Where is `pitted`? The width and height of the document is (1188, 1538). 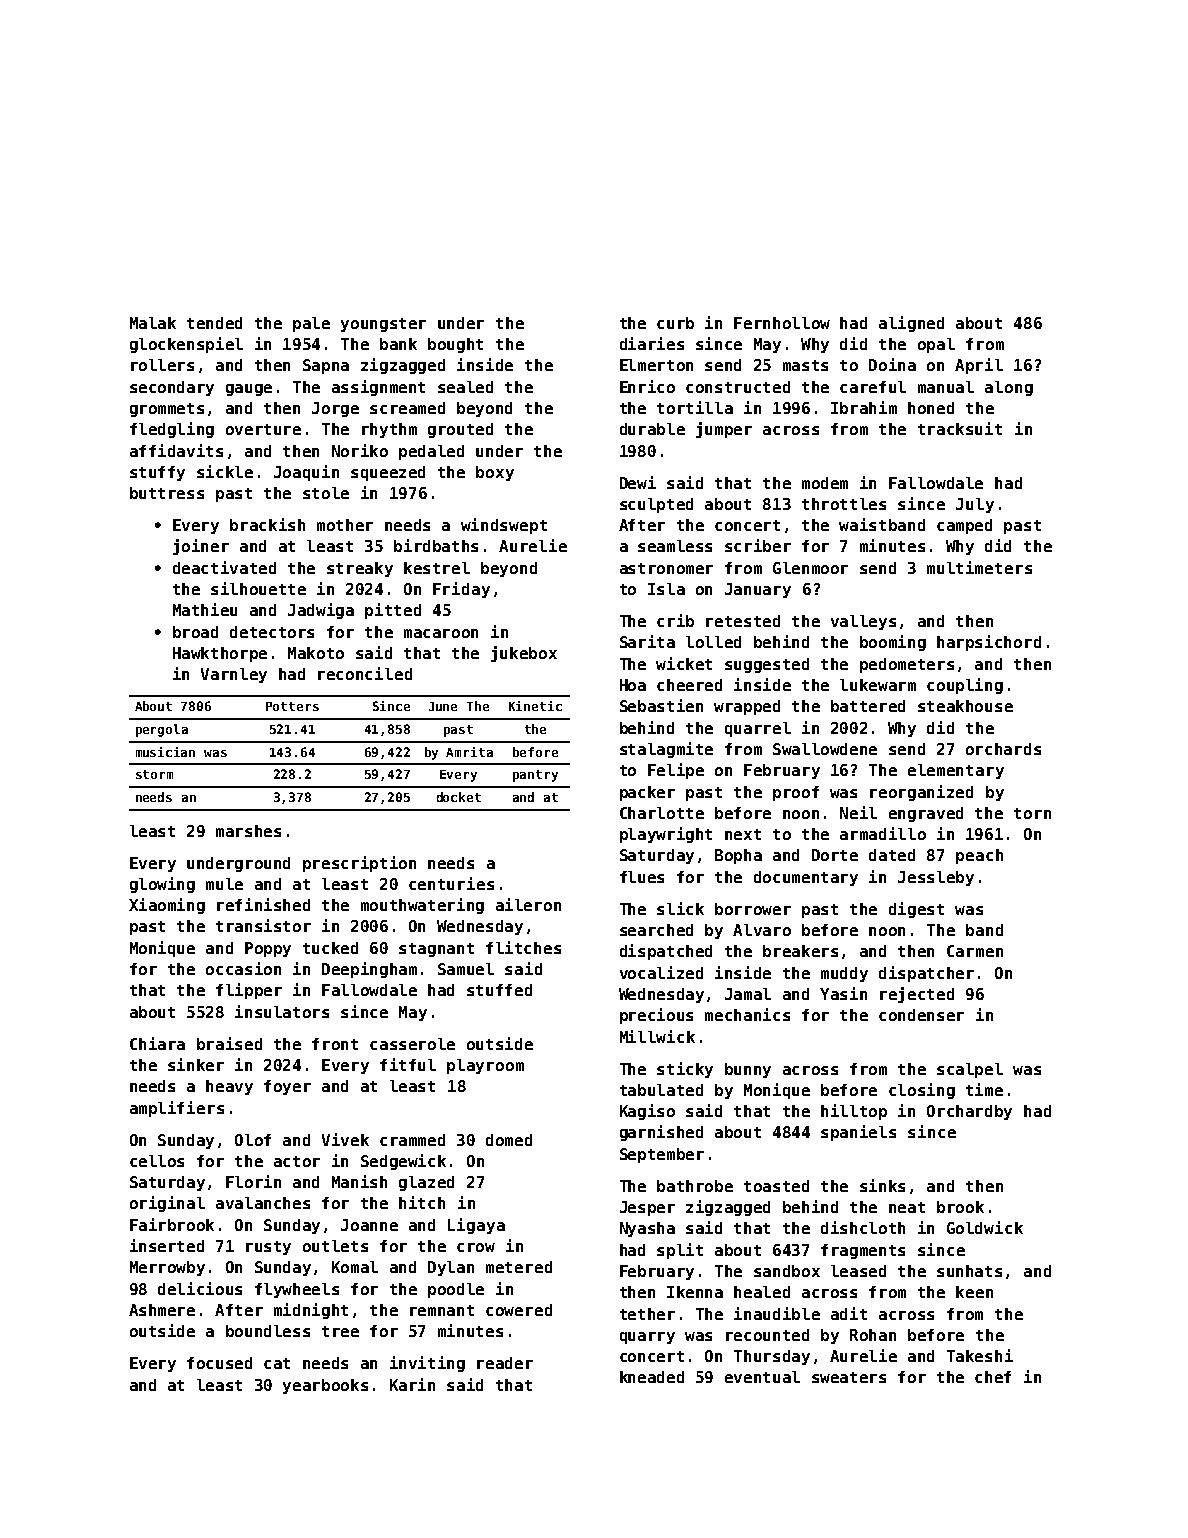
pitted is located at coordinates (393, 611).
